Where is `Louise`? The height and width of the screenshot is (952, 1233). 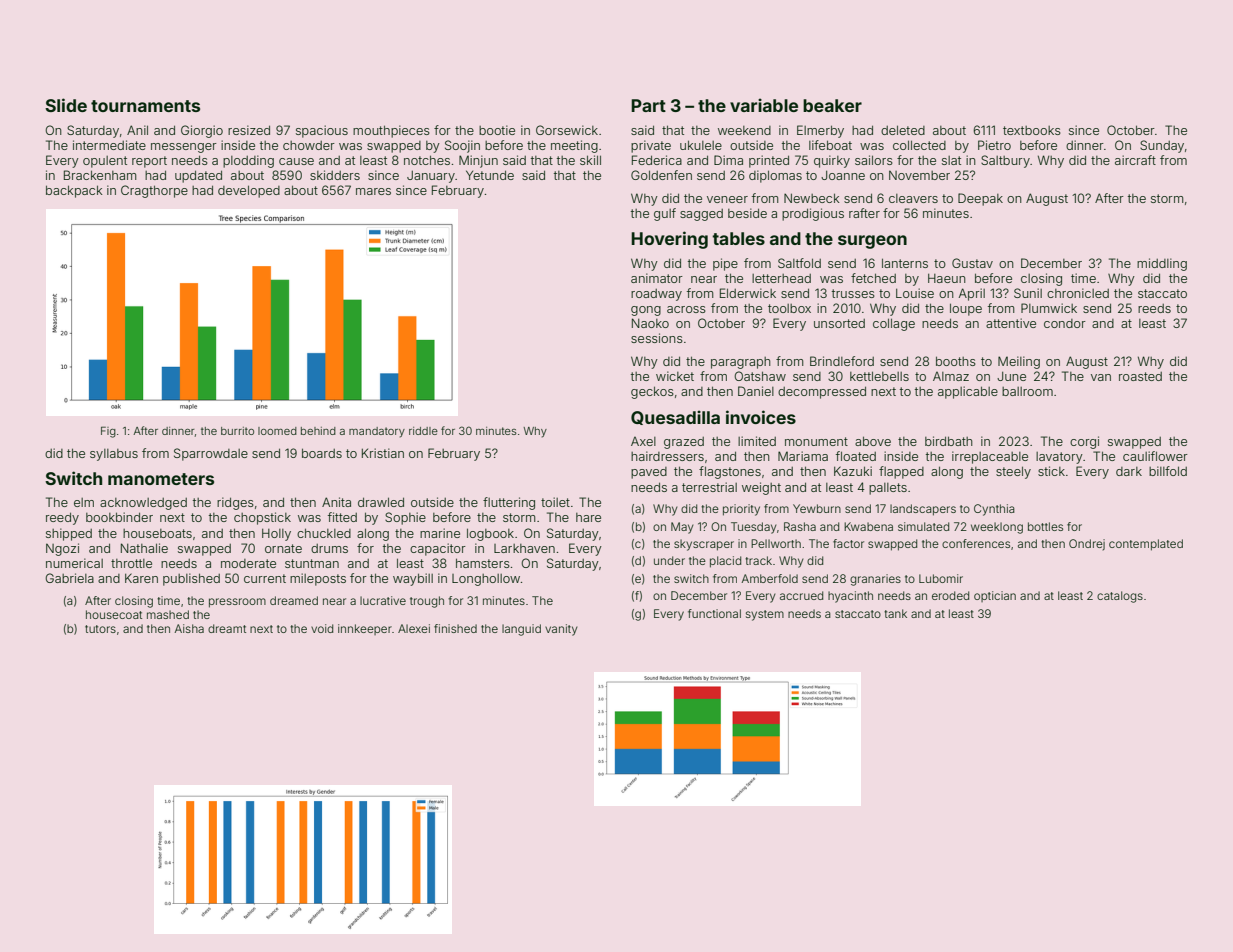
Louise is located at coordinates (915, 293).
